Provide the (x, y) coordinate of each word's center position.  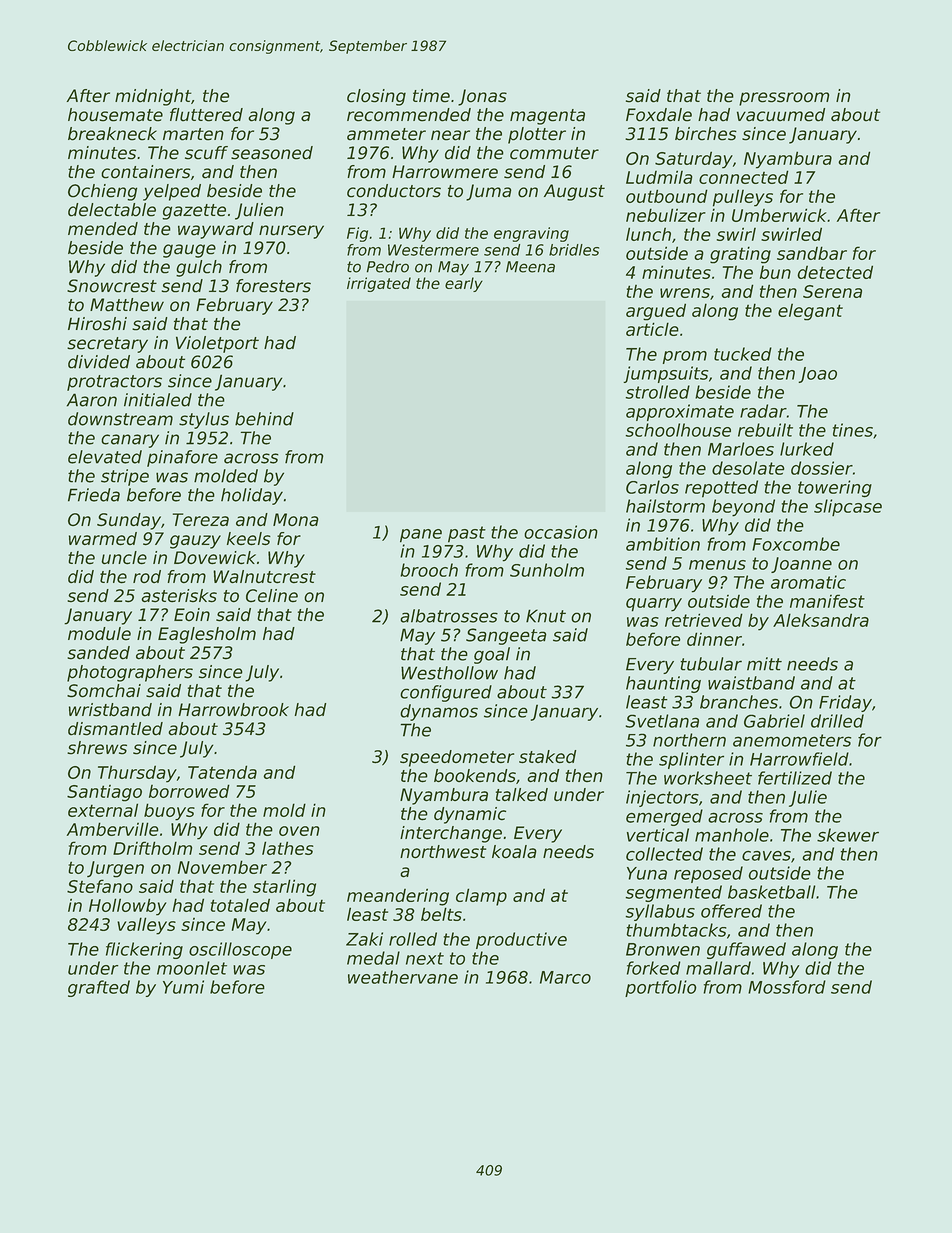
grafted (99, 988)
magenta (547, 117)
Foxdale (659, 115)
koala (514, 852)
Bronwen (663, 949)
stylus (204, 420)
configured (446, 693)
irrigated (379, 284)
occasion (561, 532)
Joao (817, 375)
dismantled (115, 729)
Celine (272, 595)
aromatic (808, 582)
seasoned (272, 153)
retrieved (704, 620)
